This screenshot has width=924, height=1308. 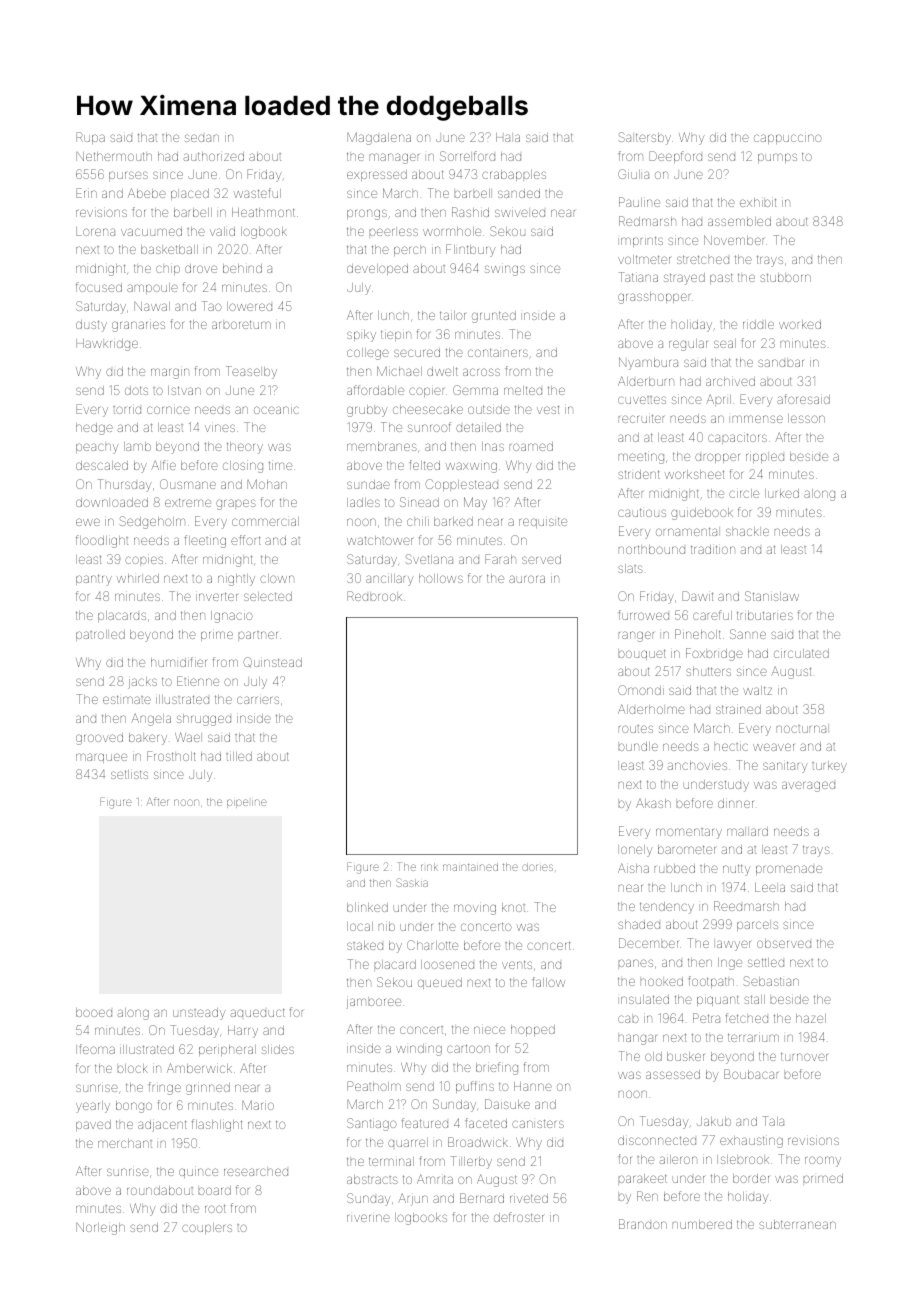 I want to click on Alderburn, so click(x=646, y=381).
